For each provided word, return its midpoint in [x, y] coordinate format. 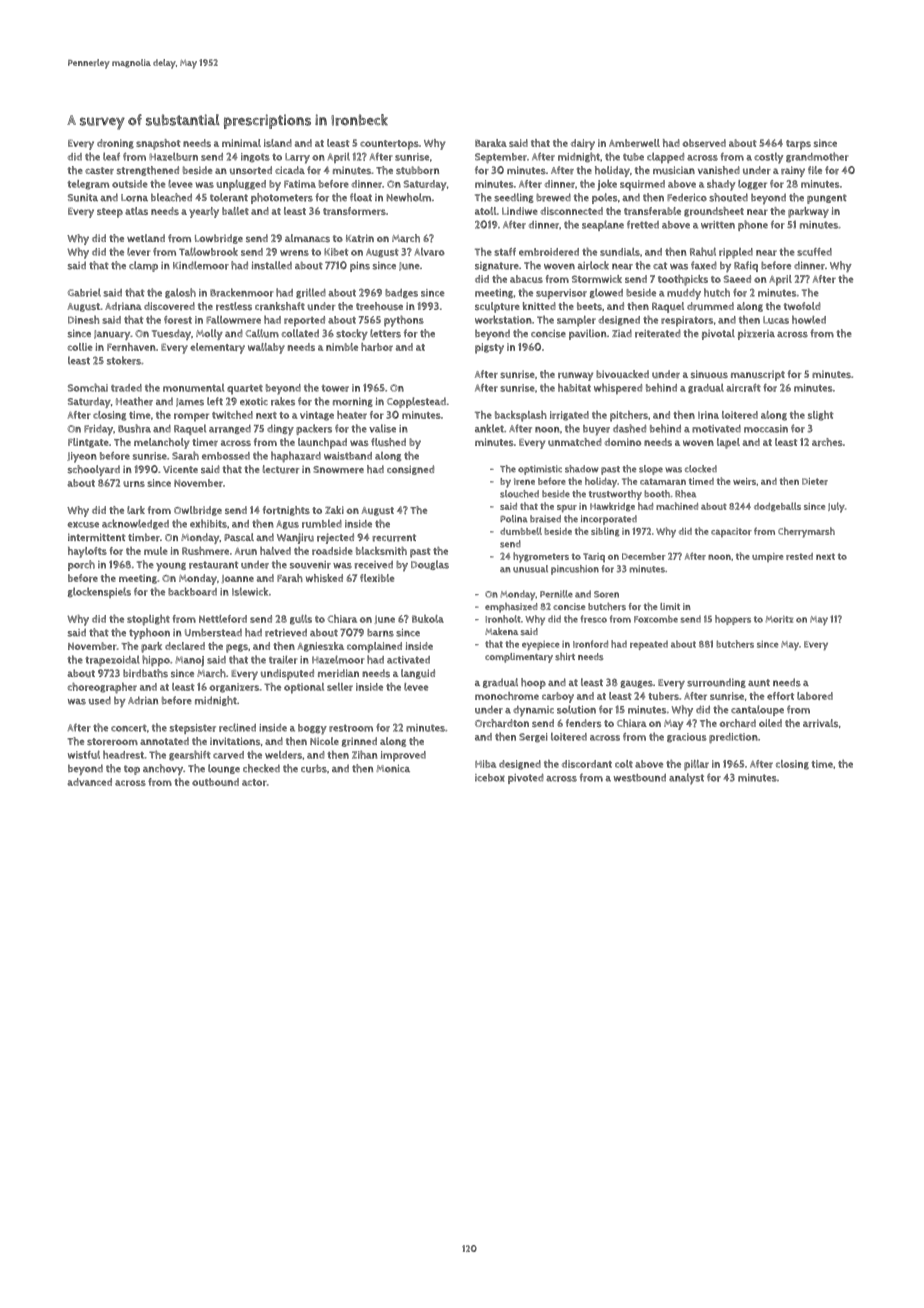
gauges [636, 684]
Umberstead [213, 633]
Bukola [428, 619]
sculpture [497, 307]
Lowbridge [219, 239]
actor [254, 782]
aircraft [743, 388]
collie [80, 347]
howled [809, 319]
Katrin [360, 238]
